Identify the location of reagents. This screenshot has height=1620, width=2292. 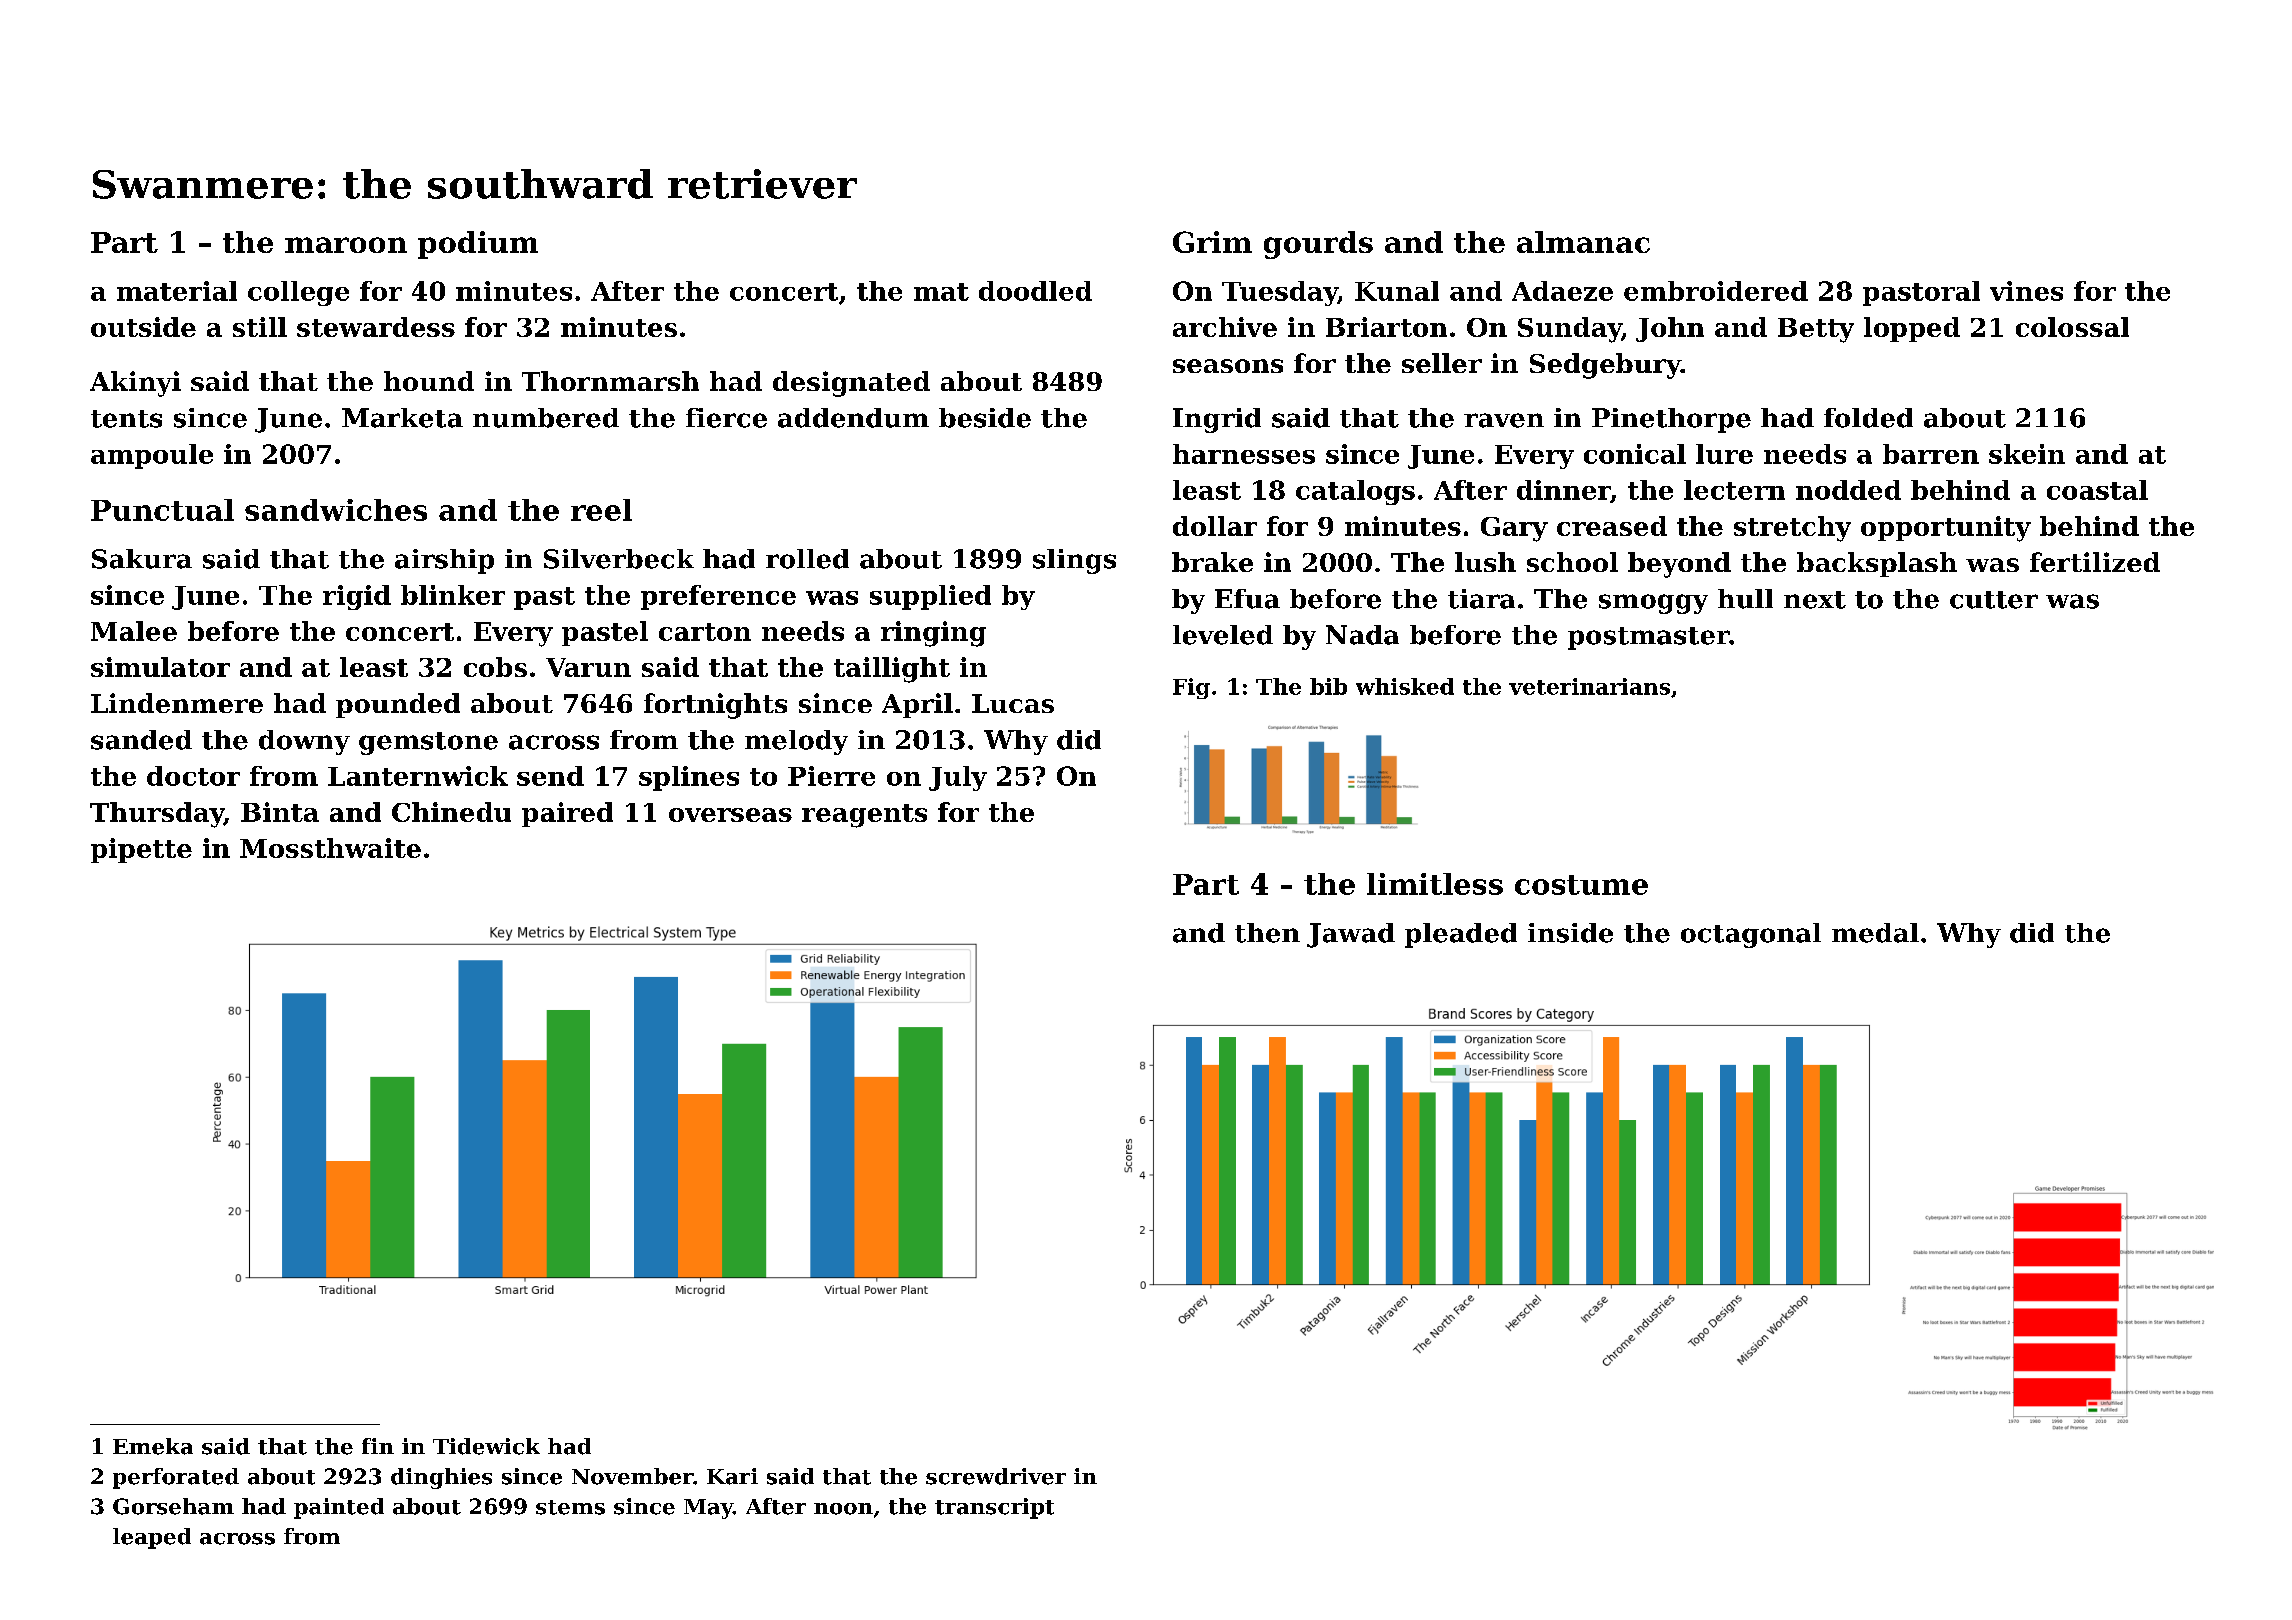
(864, 816).
